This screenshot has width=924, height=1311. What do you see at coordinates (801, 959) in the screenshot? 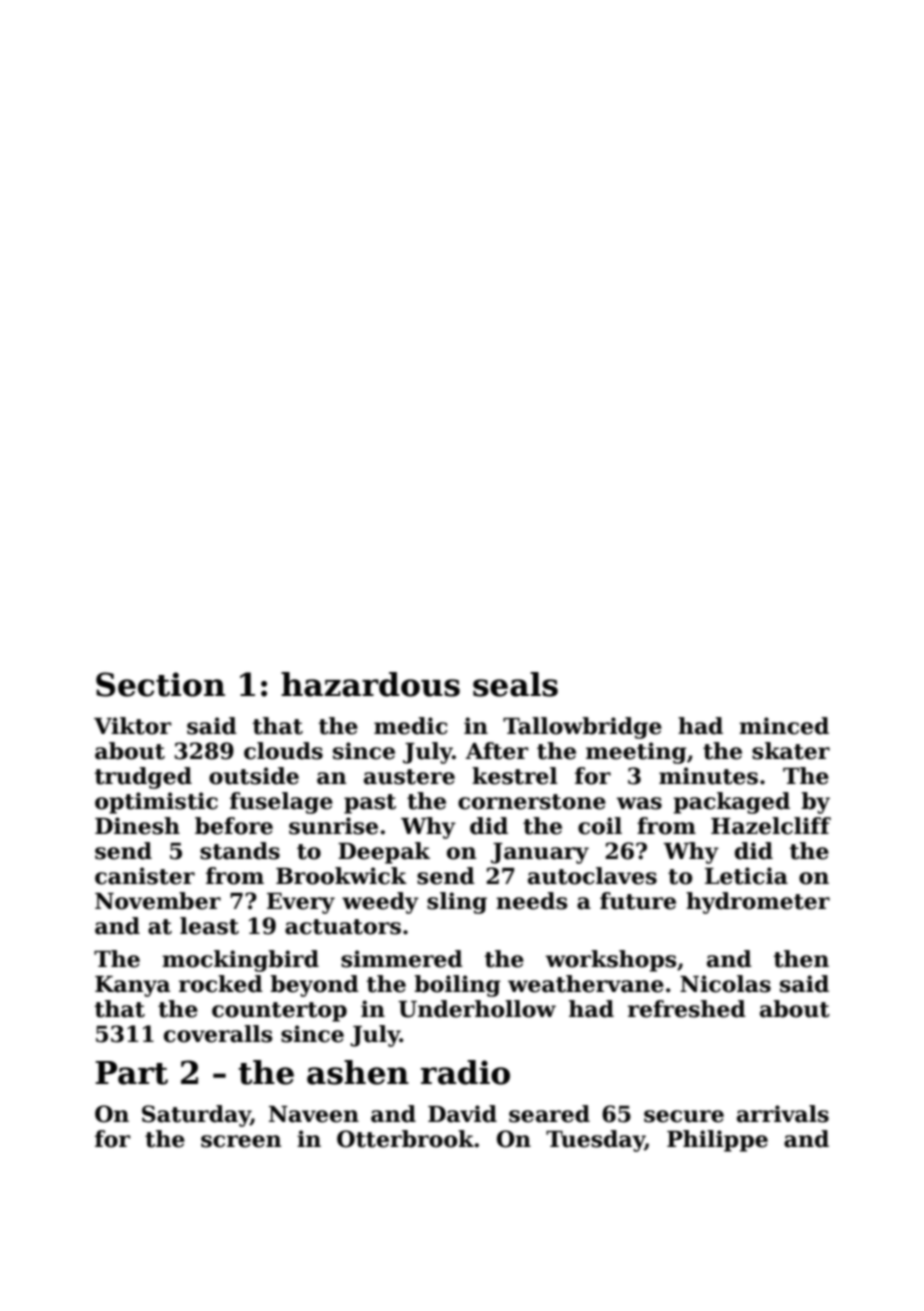
I see `then` at bounding box center [801, 959].
